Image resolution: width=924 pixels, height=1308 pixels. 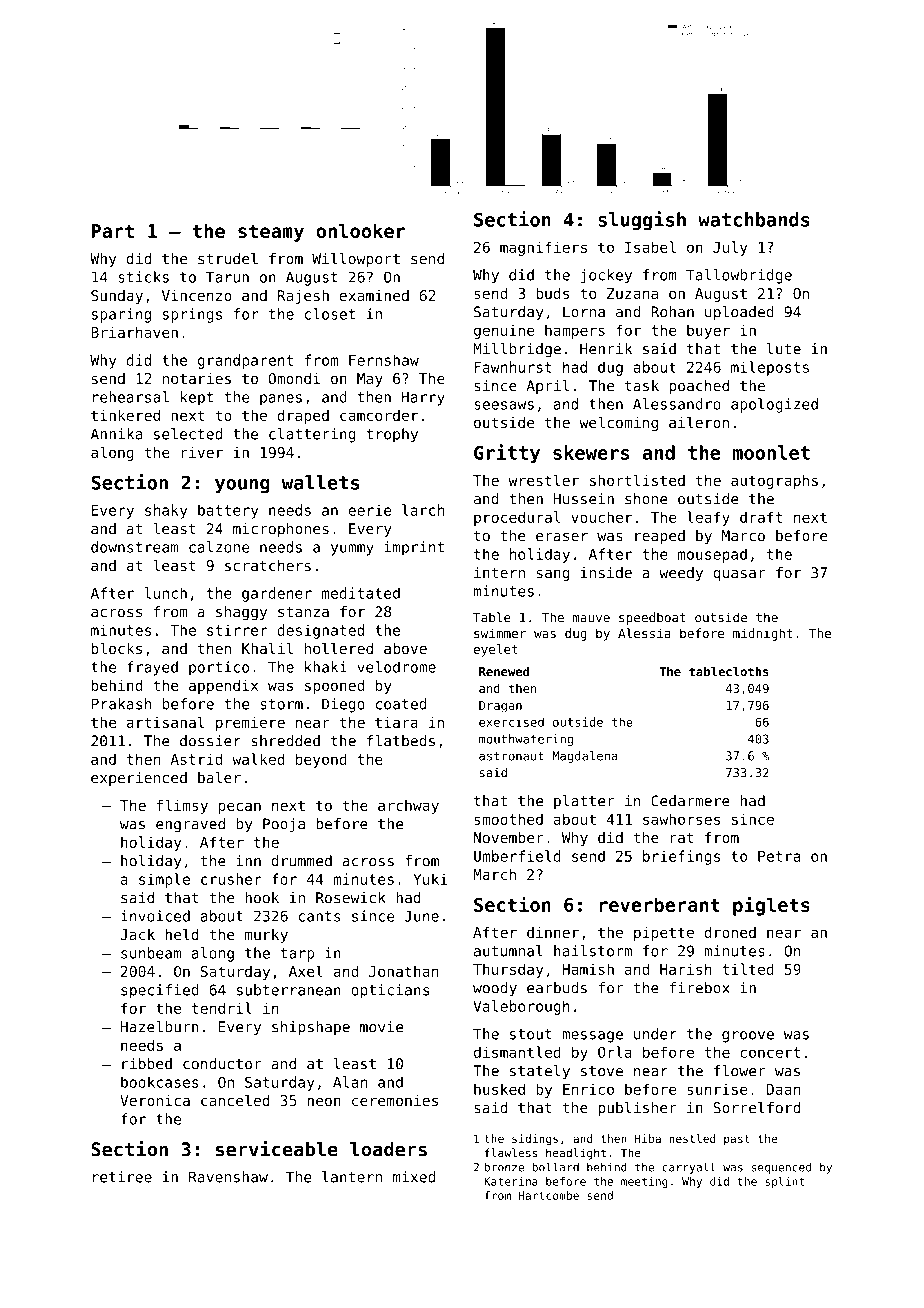 What do you see at coordinates (122, 1177) in the page?
I see `retiree` at bounding box center [122, 1177].
